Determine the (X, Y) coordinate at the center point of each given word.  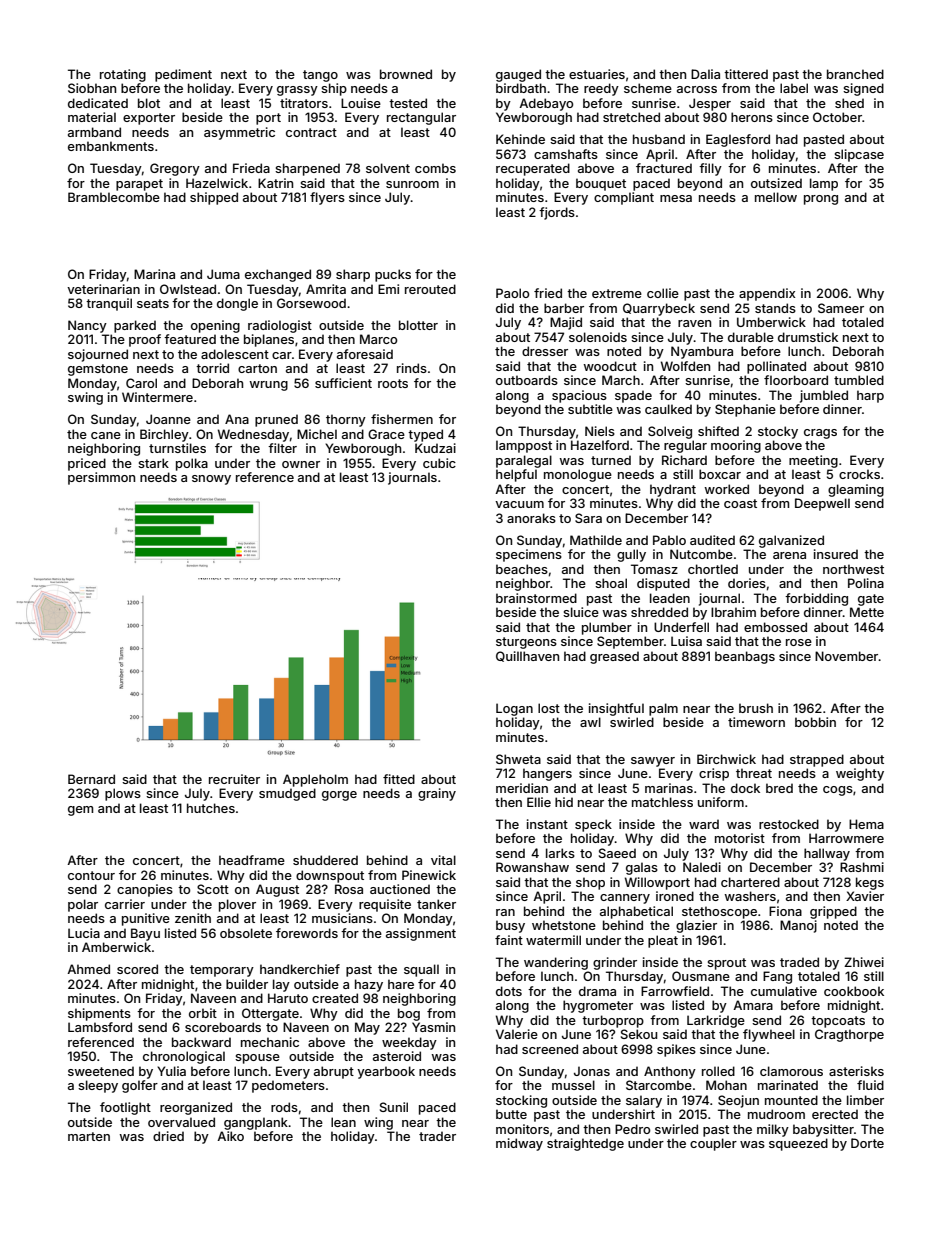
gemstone (98, 370)
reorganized (196, 1108)
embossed (775, 627)
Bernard (91, 779)
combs (435, 168)
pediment (183, 75)
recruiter (234, 779)
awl (590, 722)
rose (799, 642)
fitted (399, 779)
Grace (386, 434)
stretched (631, 117)
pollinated (776, 367)
